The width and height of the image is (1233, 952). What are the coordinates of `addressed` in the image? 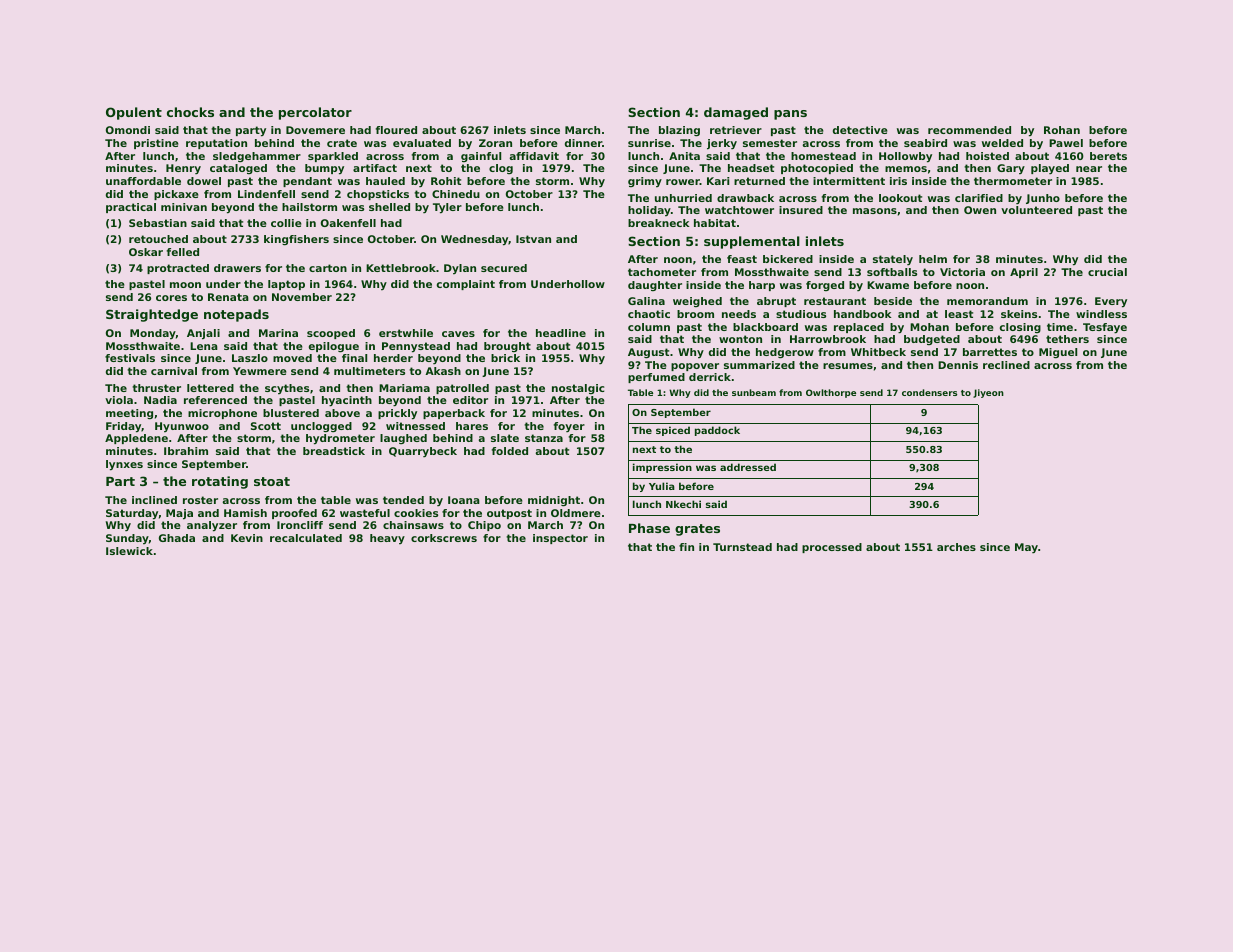 It's located at (748, 467).
